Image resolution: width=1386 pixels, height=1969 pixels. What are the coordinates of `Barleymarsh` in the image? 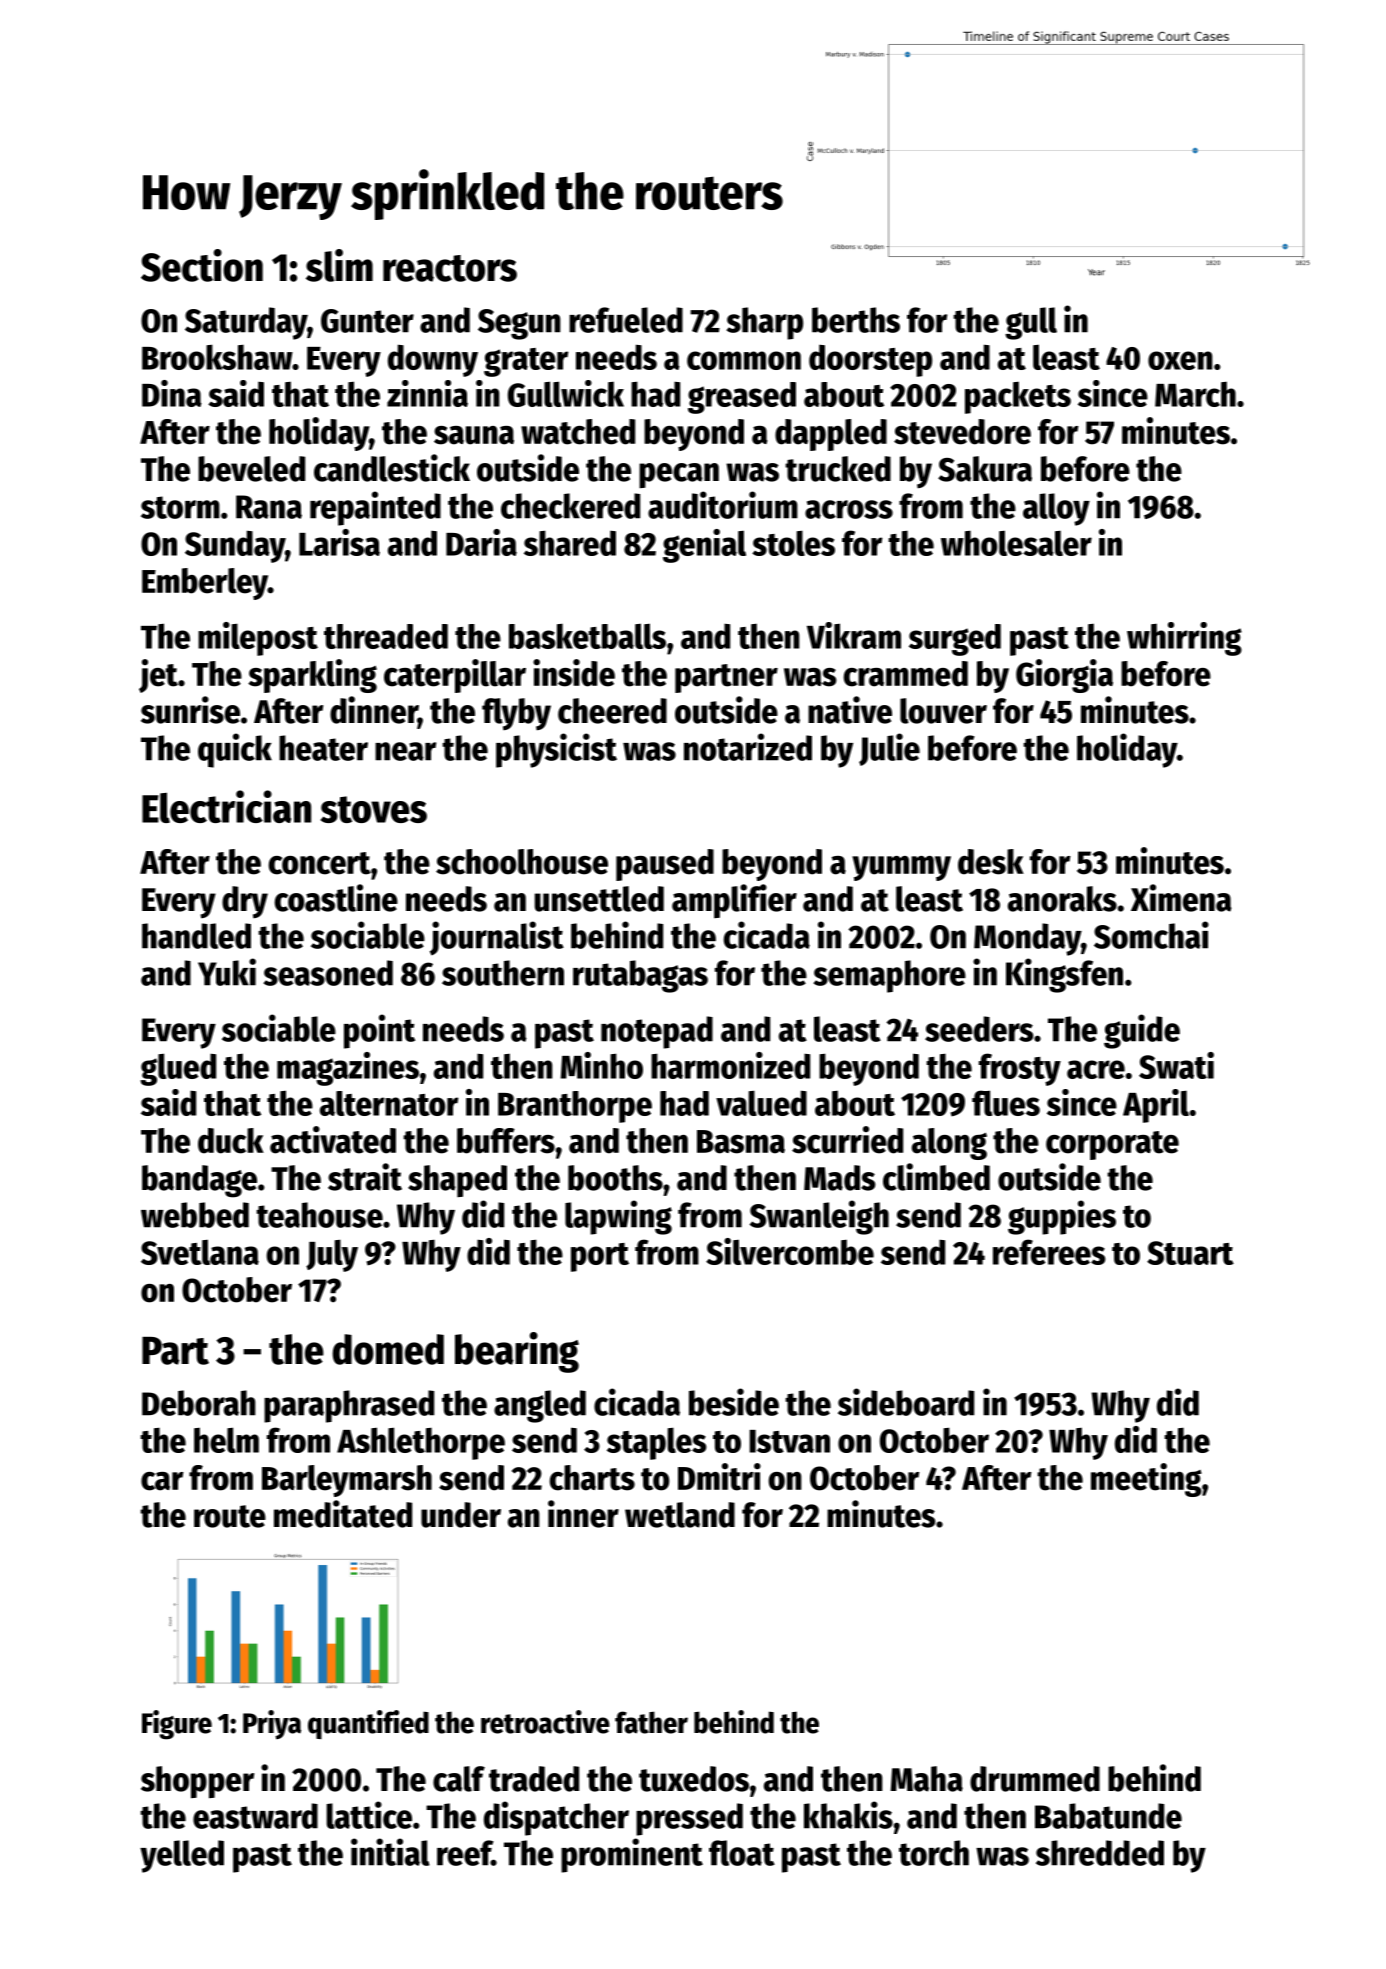 It's located at (347, 1481).
